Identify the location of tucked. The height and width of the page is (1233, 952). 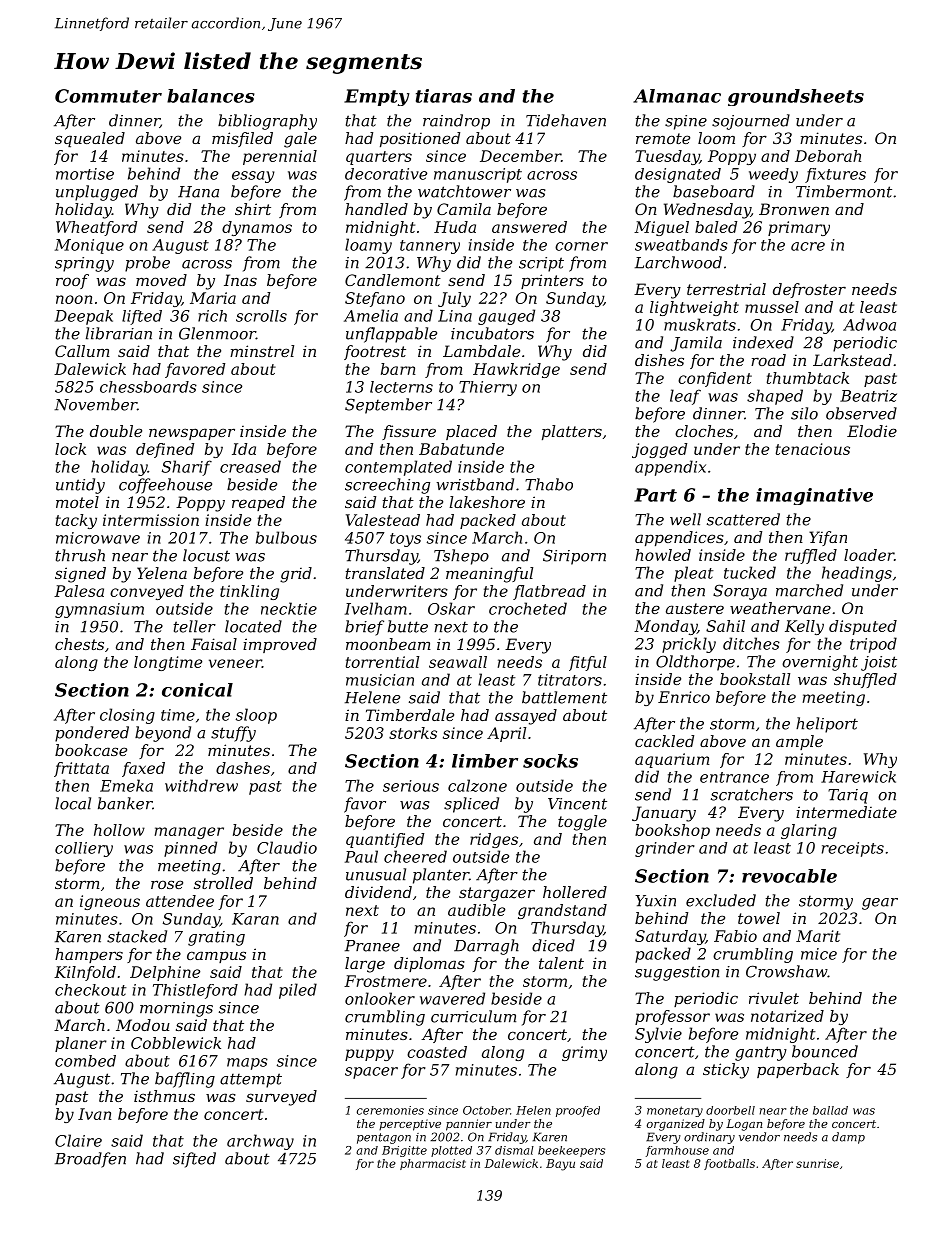
(750, 572).
